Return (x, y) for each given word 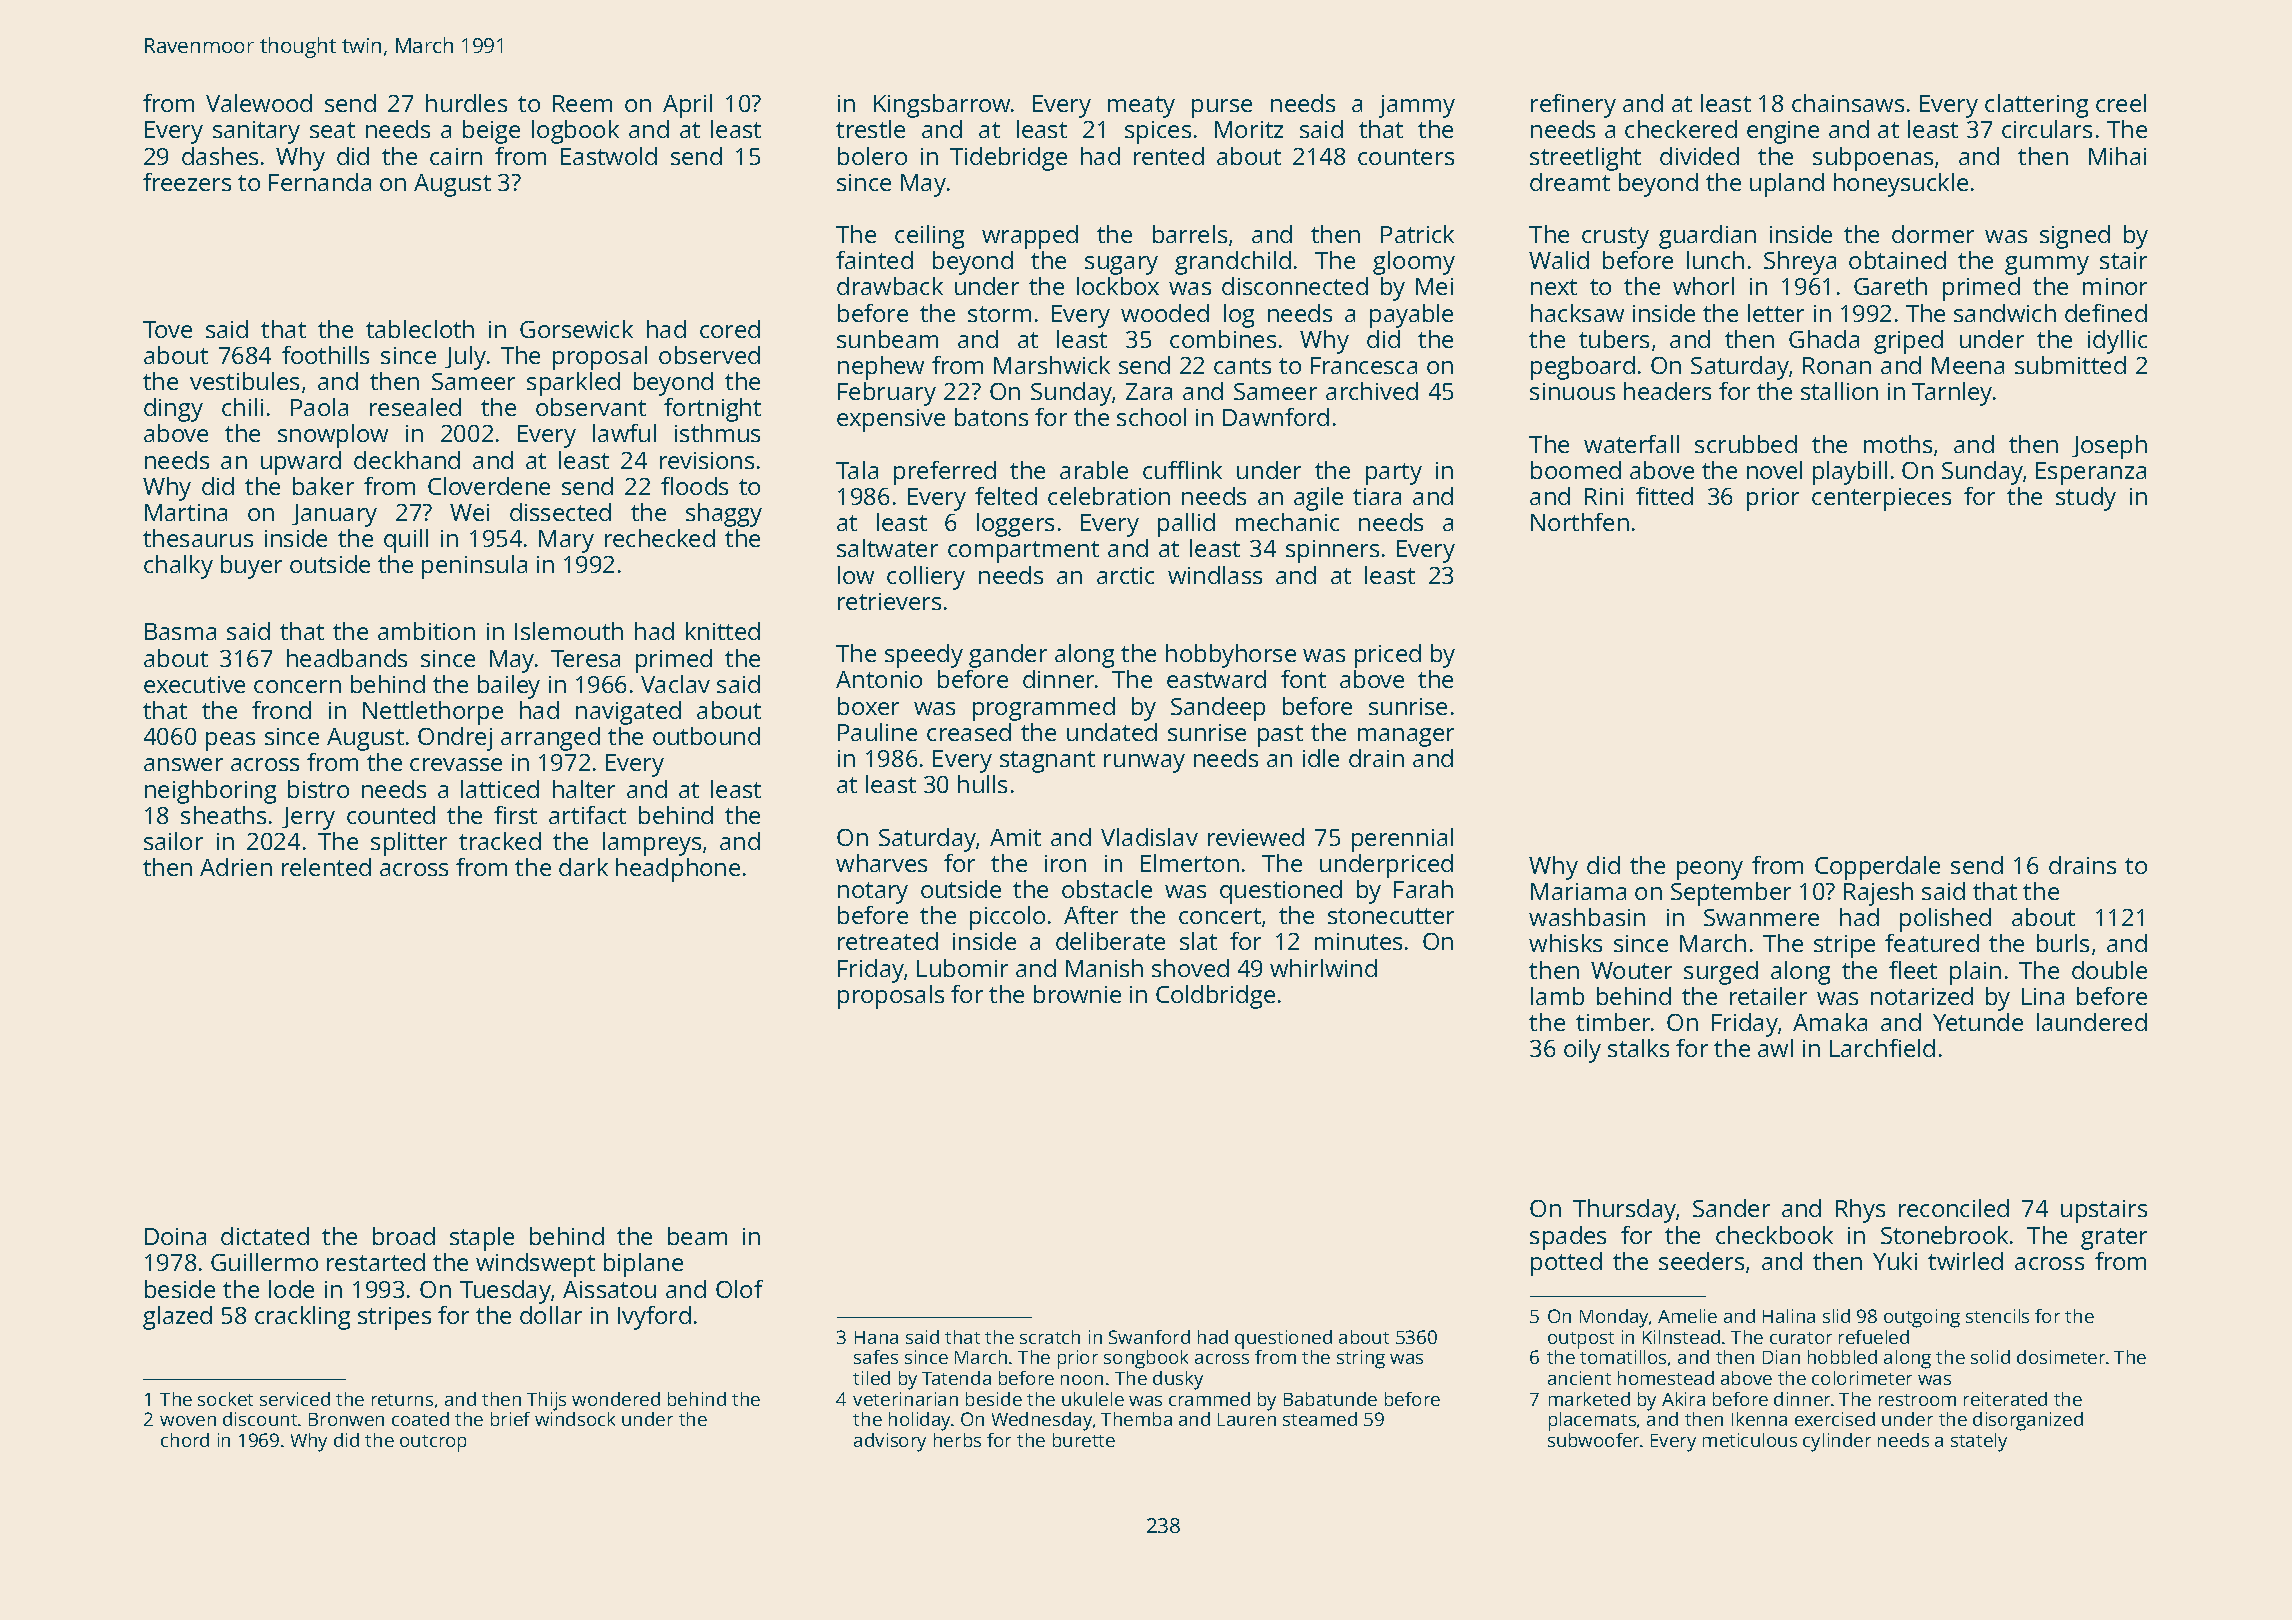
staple (482, 1239)
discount (260, 1419)
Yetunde (1978, 1022)
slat (1198, 941)
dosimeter (2061, 1357)
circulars (2047, 129)
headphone (678, 870)
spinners (1332, 551)
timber (1613, 1022)
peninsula (474, 567)
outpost (1581, 1340)
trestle (870, 129)
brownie (1077, 994)
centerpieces (1881, 499)
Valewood (259, 103)
